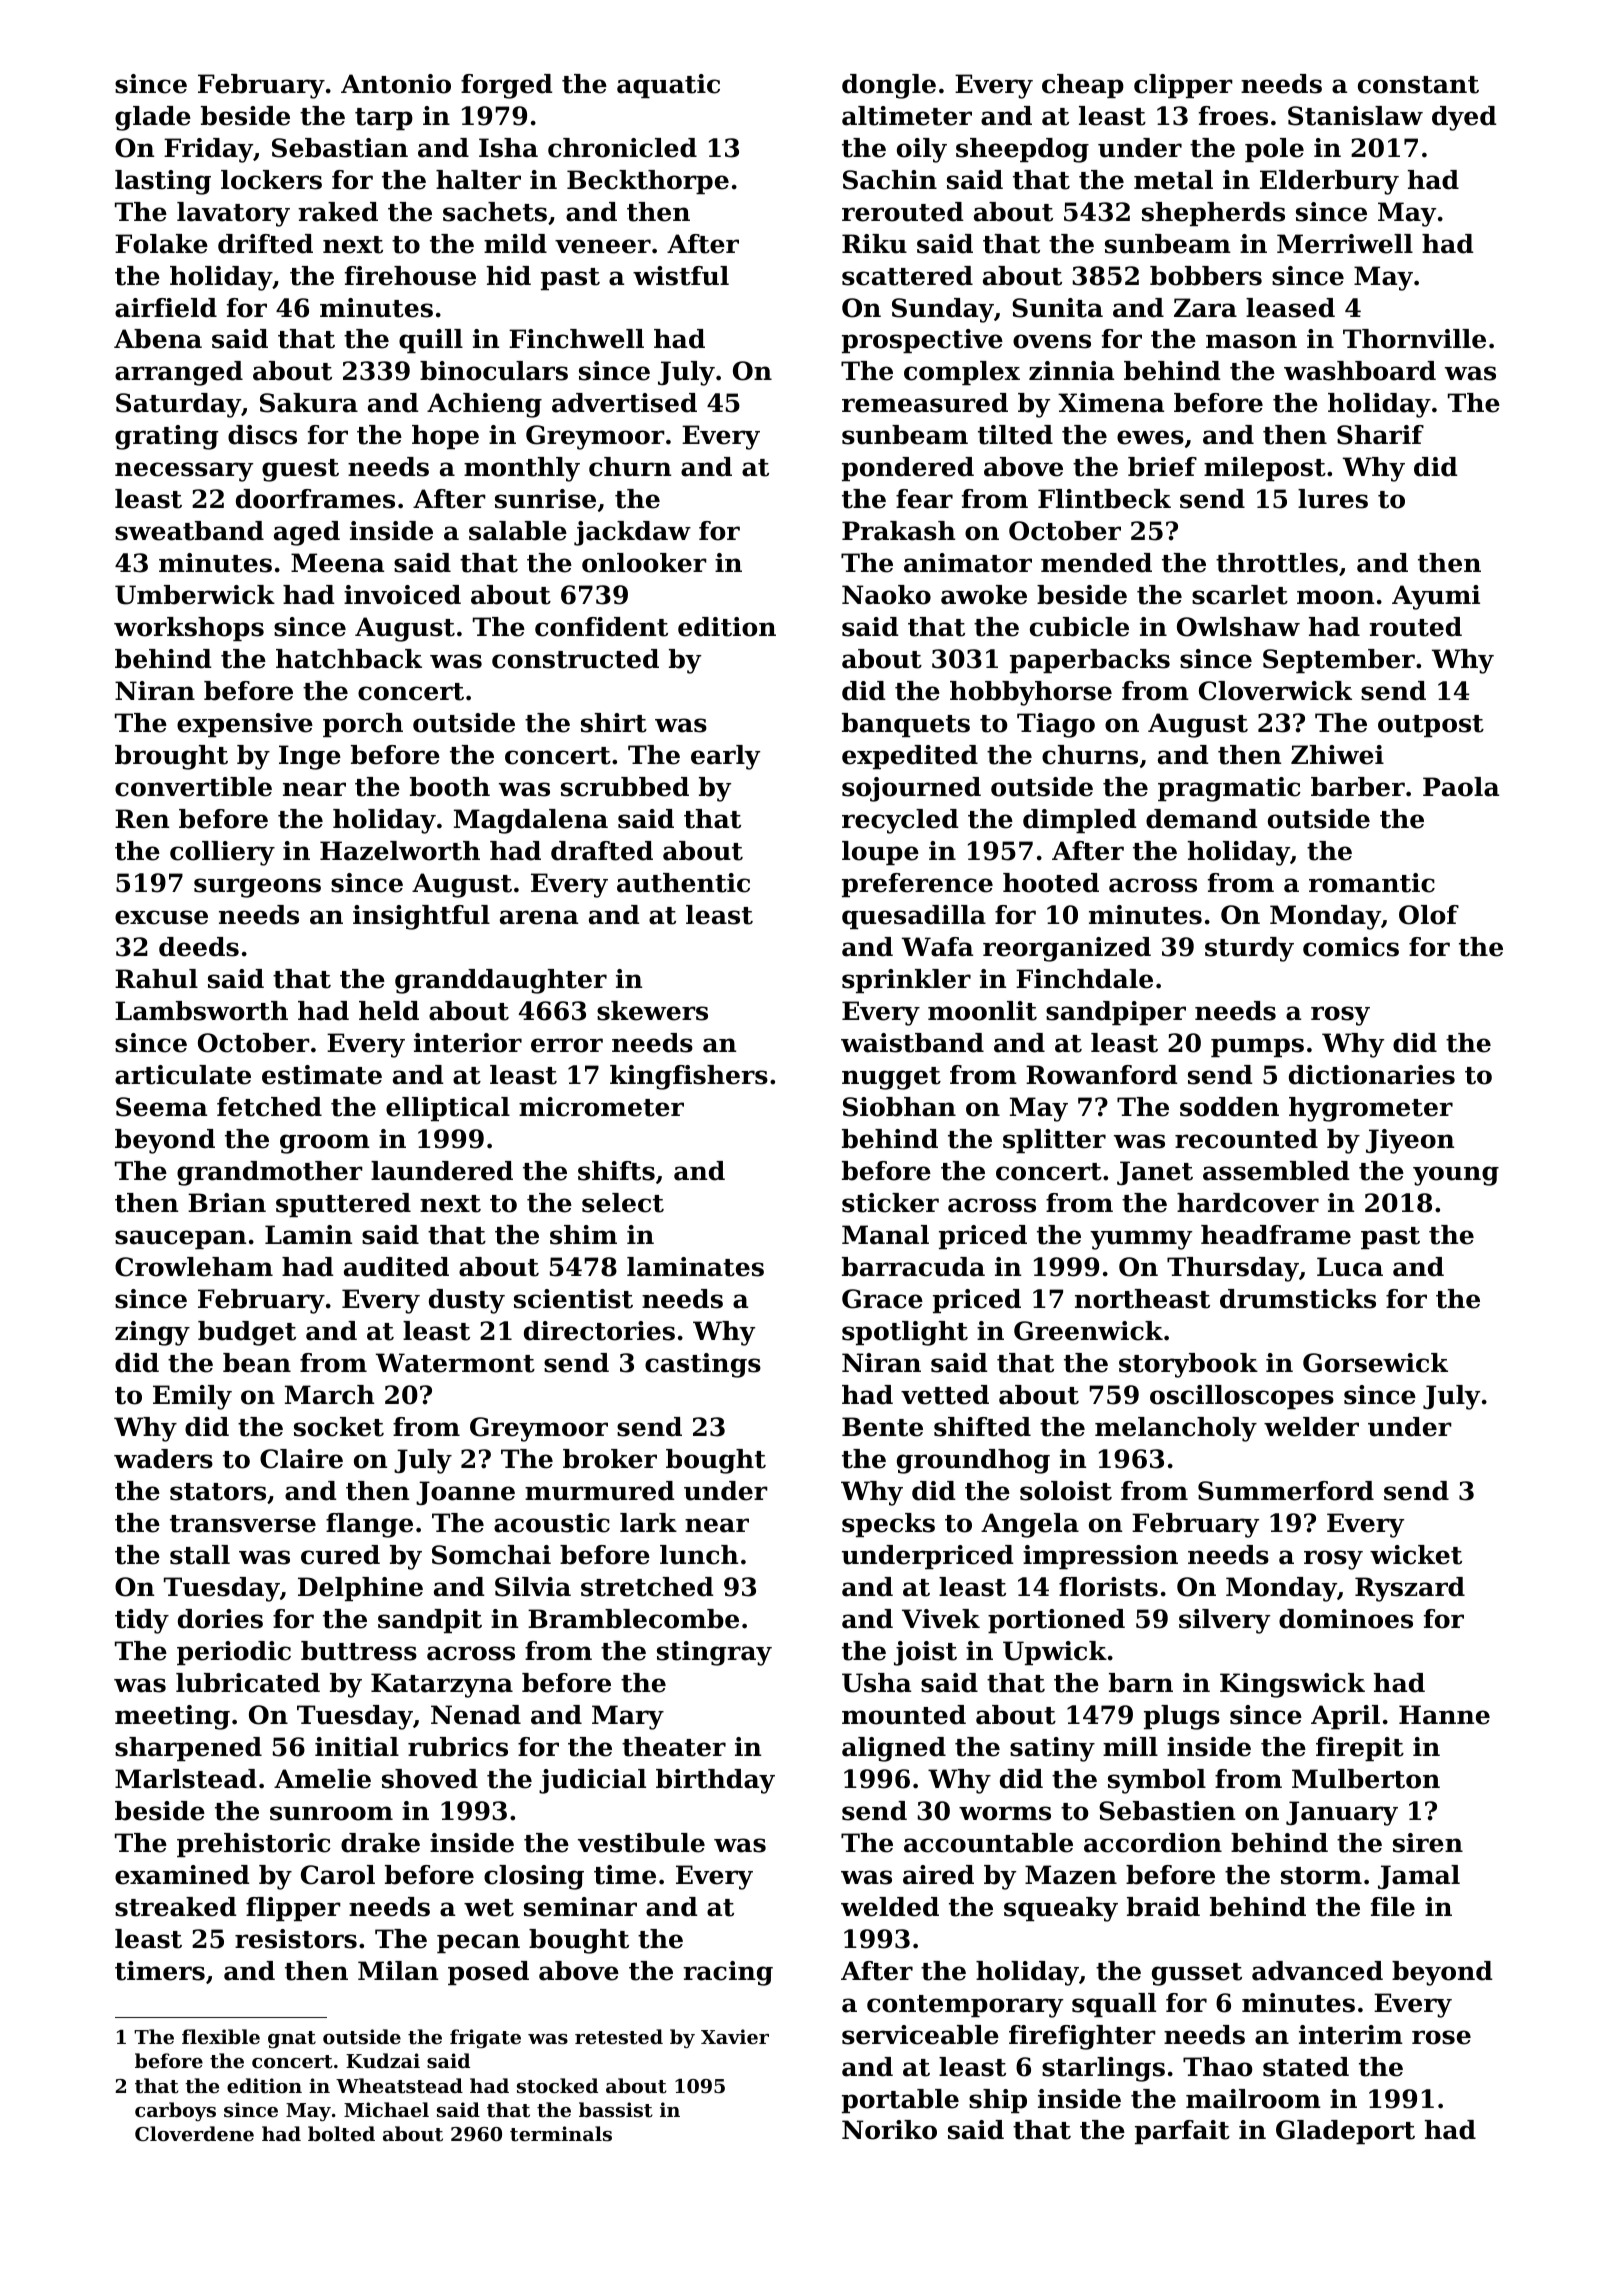 This page has width=1620, height=2292. Describe the element at coordinates (1436, 597) in the page. I see `Ayumi` at that location.
